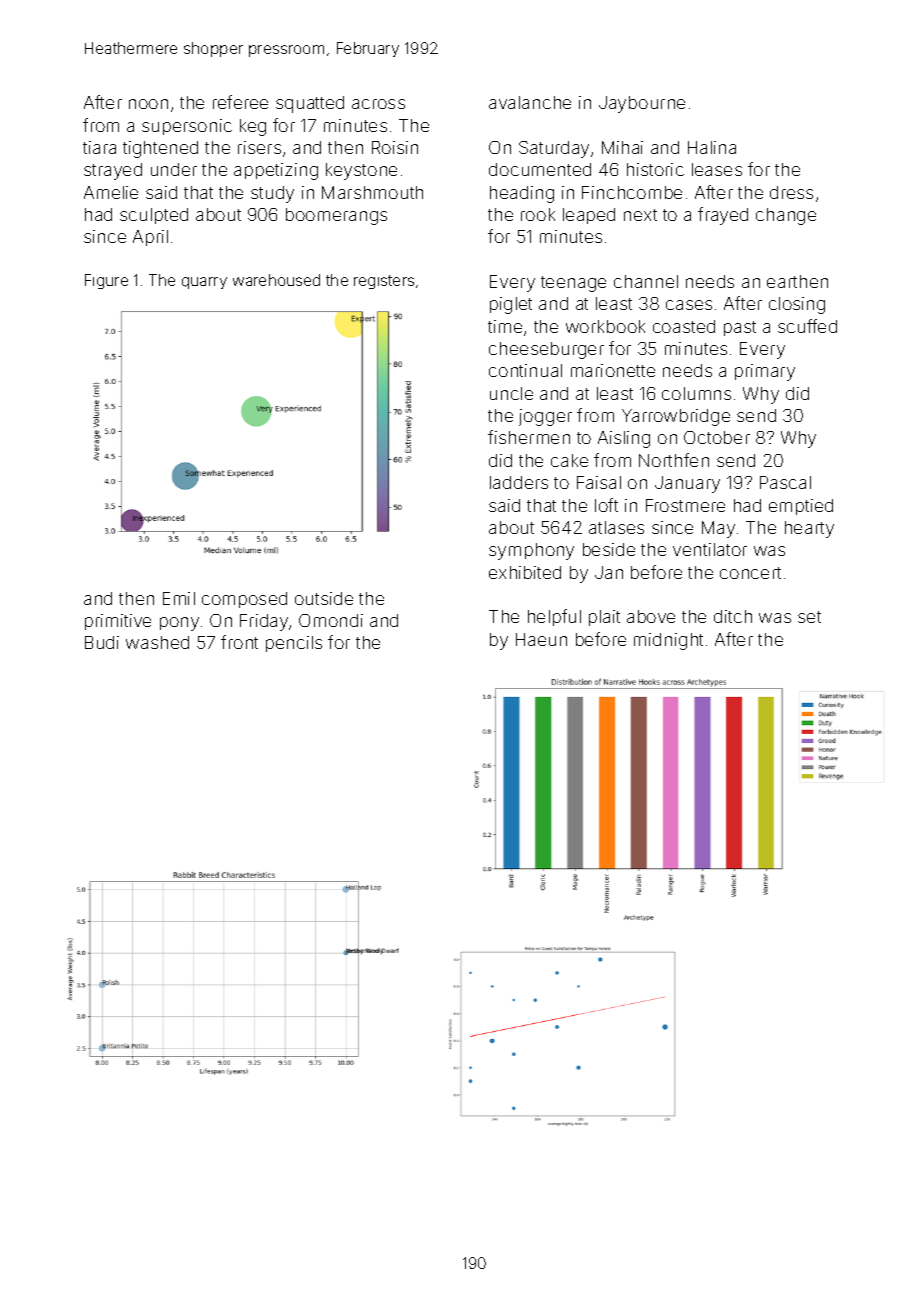 The height and width of the screenshot is (1311, 924). Describe the element at coordinates (148, 104) in the screenshot. I see `noon` at that location.
